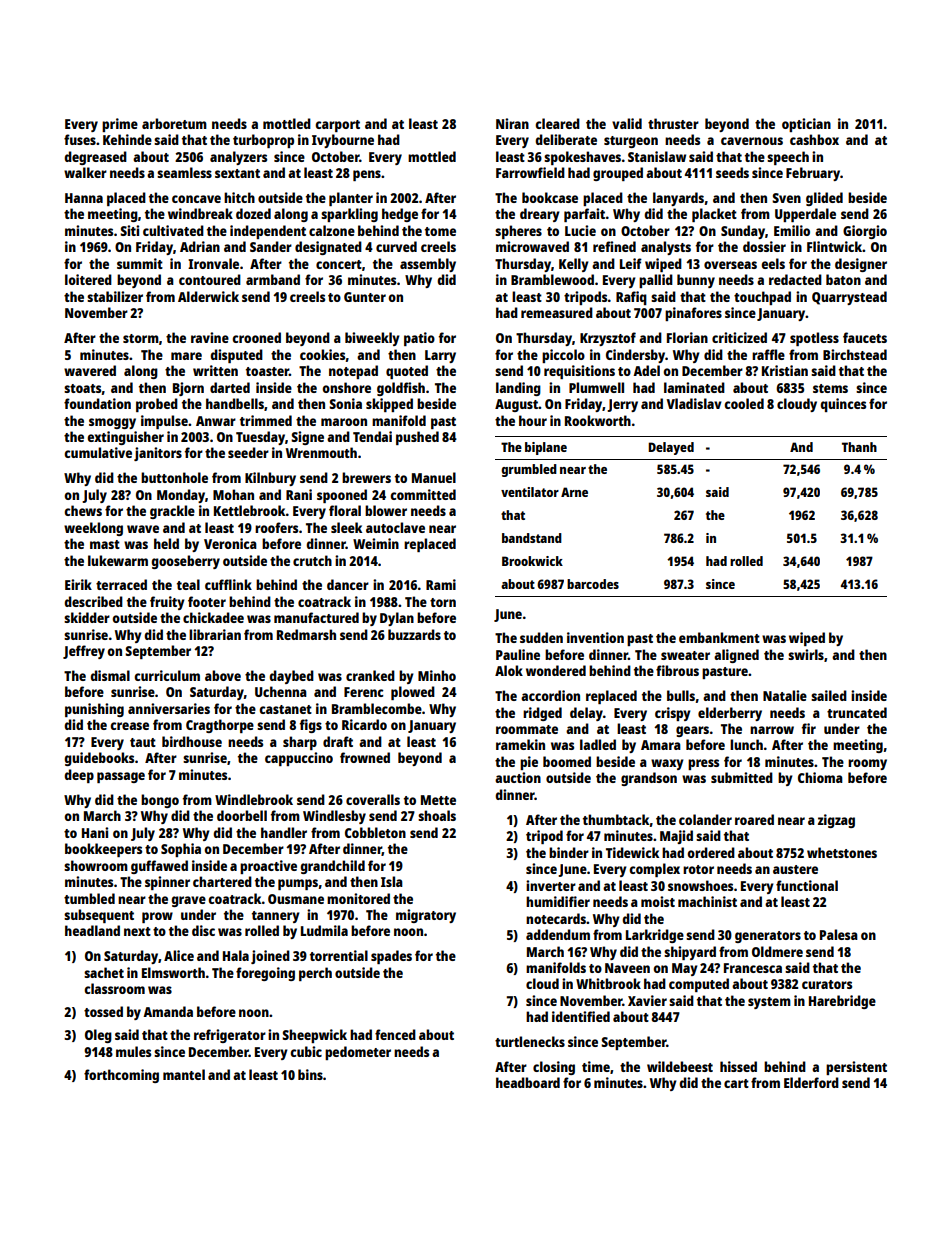  What do you see at coordinates (120, 125) in the image?
I see `prime` at bounding box center [120, 125].
